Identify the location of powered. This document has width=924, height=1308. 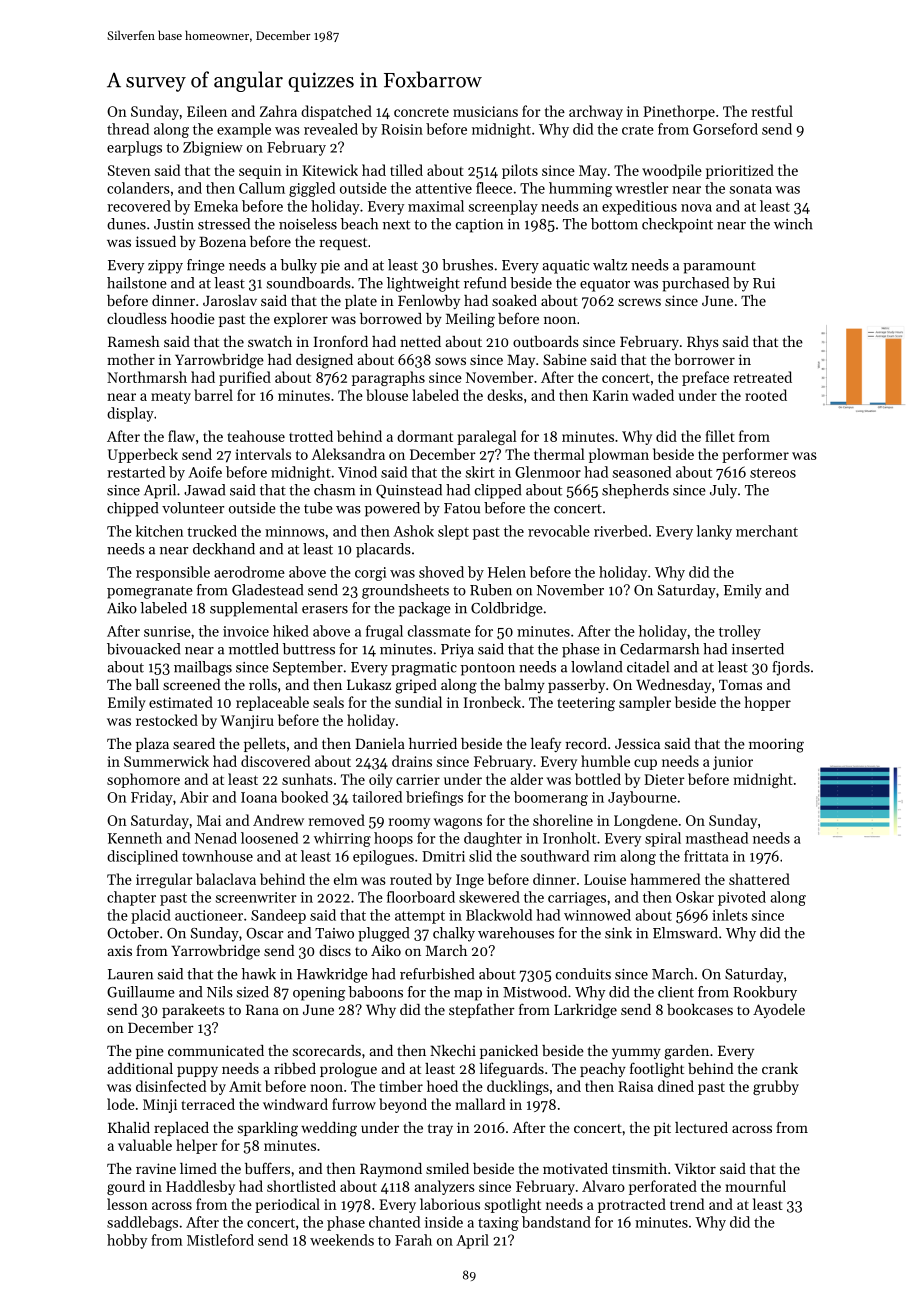
(392, 509).
